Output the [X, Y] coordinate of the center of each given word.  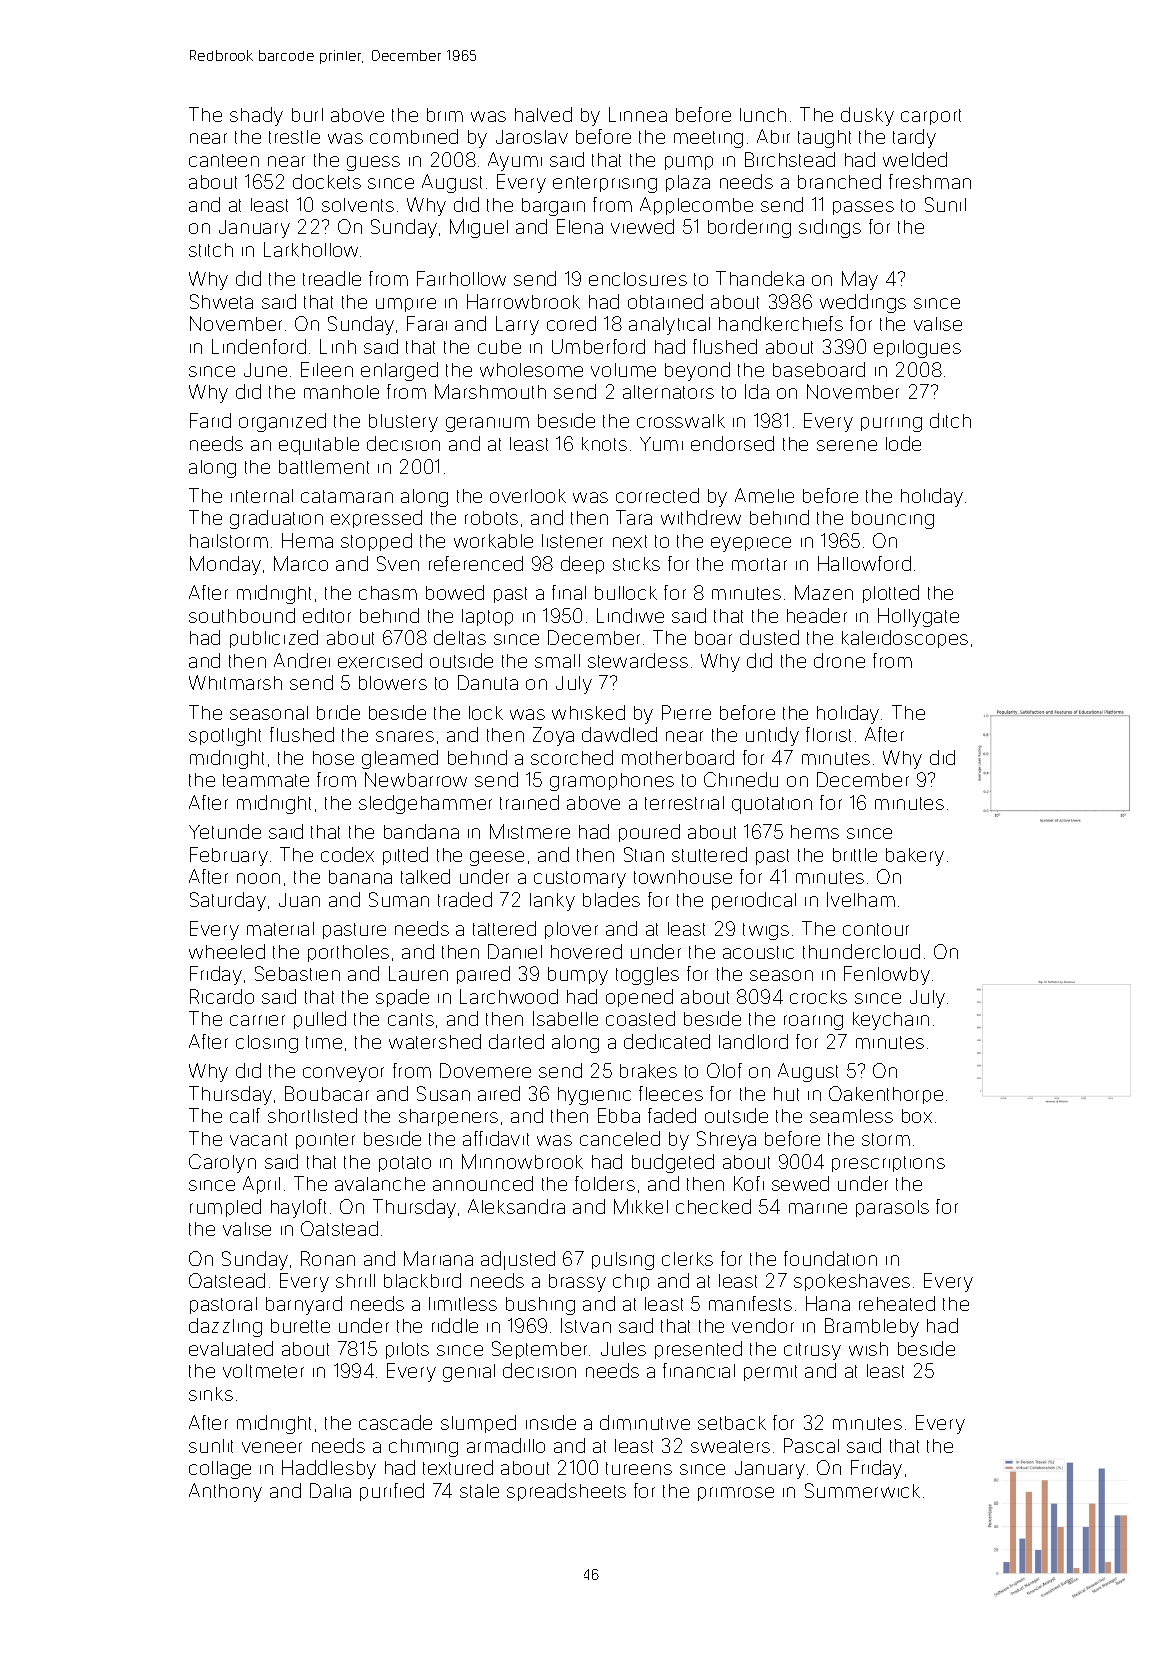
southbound [242, 615]
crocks [818, 997]
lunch [763, 115]
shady [256, 116]
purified [392, 1492]
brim [445, 115]
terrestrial [684, 803]
